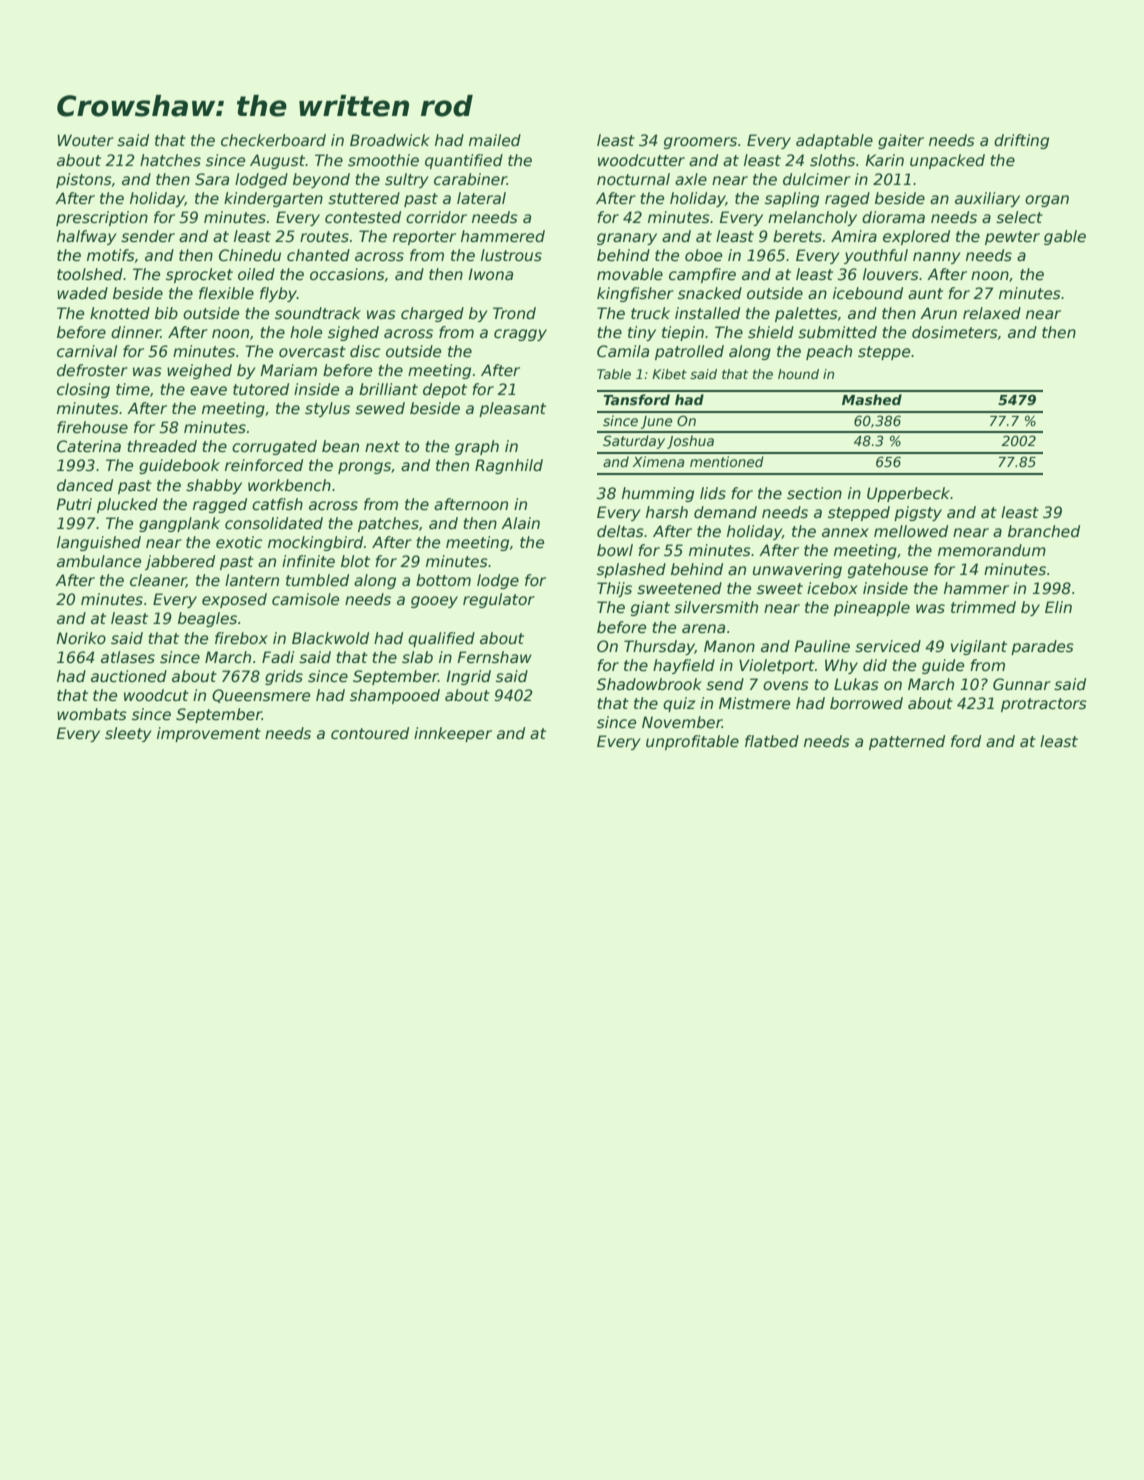 Image resolution: width=1144 pixels, height=1480 pixels. Describe the element at coordinates (499, 600) in the page. I see `regulator` at that location.
